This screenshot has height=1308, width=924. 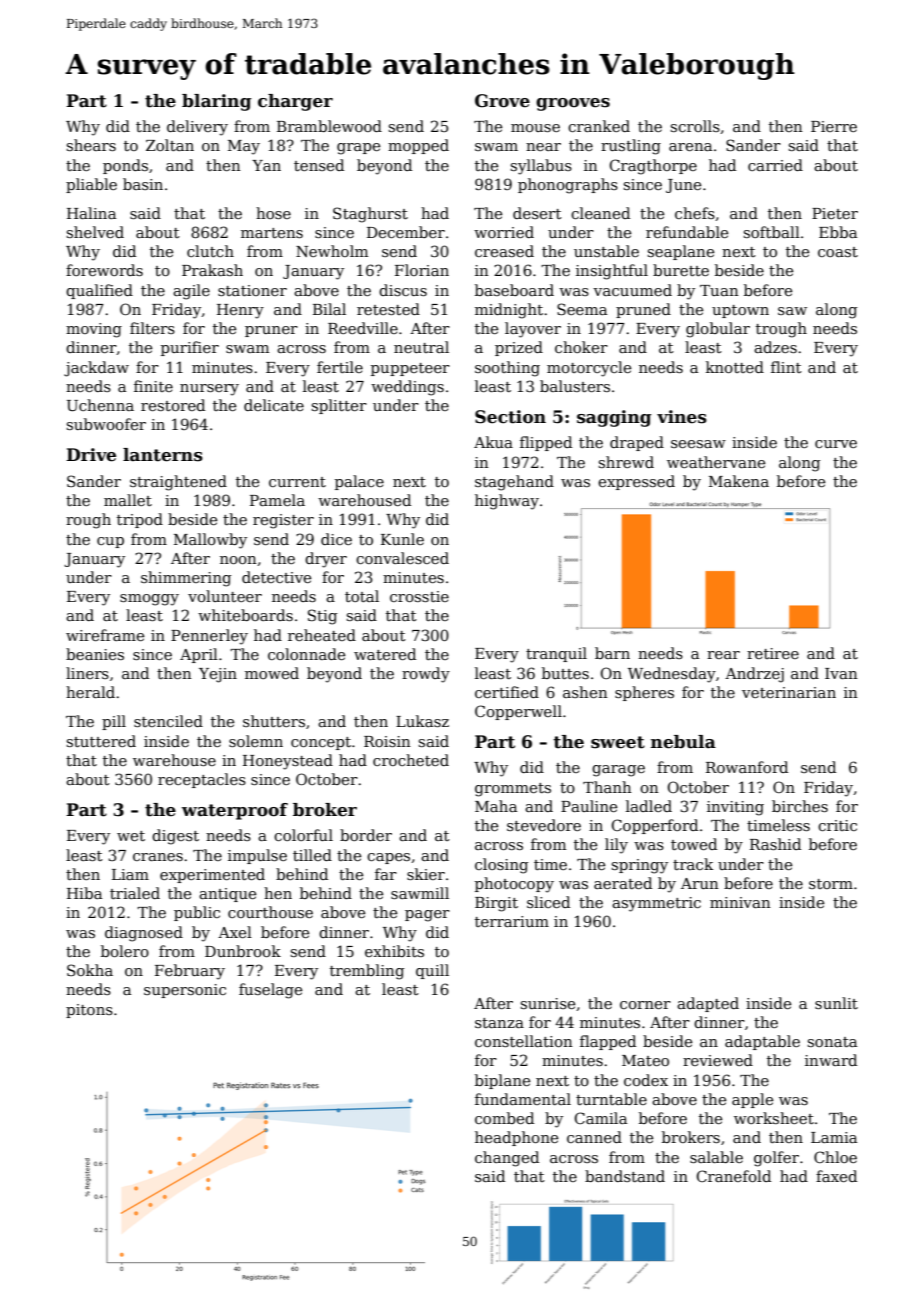 I want to click on expressed, so click(x=636, y=482).
